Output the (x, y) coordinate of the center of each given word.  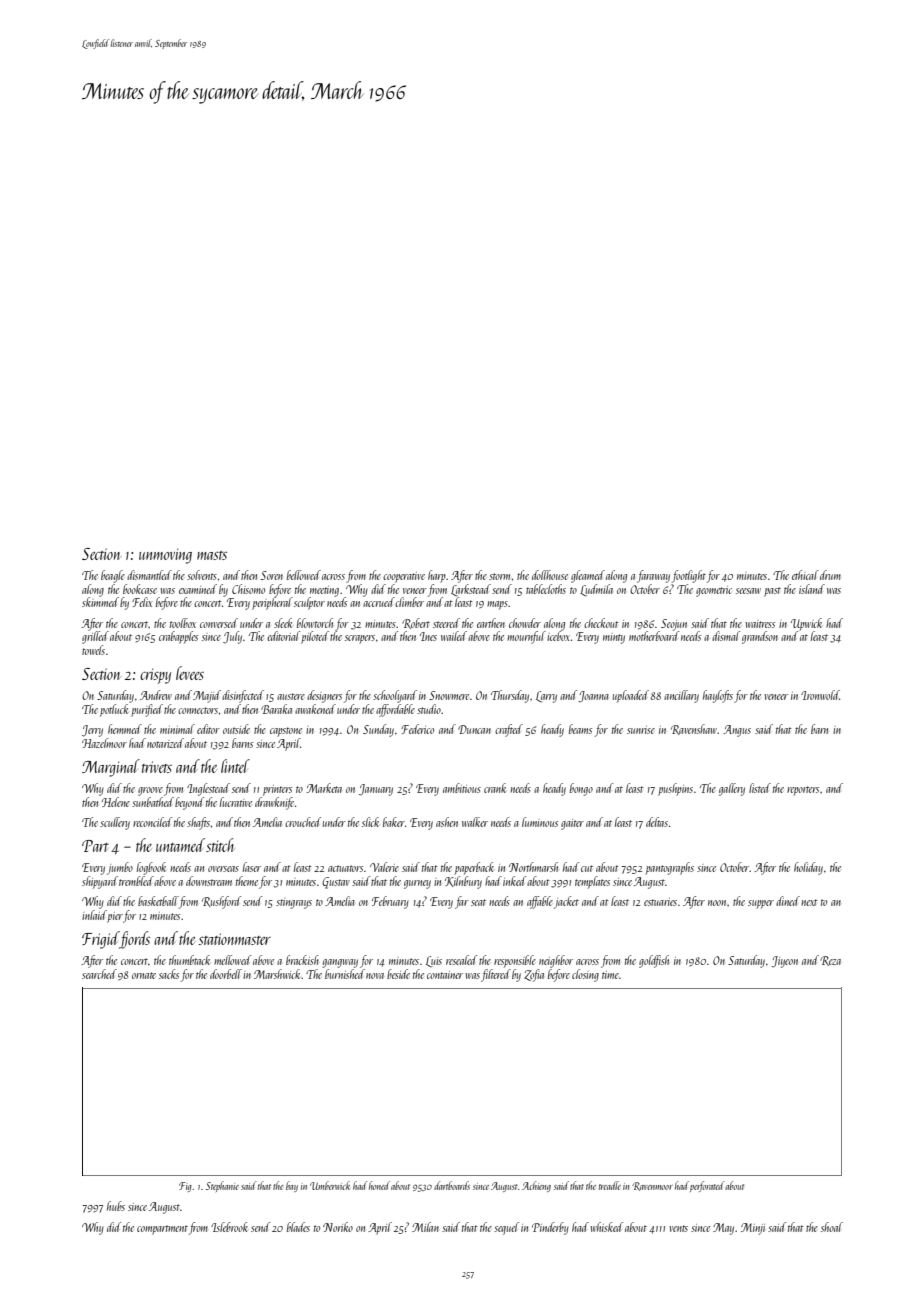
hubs (116, 1206)
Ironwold (820, 695)
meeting (324, 591)
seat (478, 902)
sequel (506, 1228)
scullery (115, 823)
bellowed (304, 575)
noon (718, 903)
